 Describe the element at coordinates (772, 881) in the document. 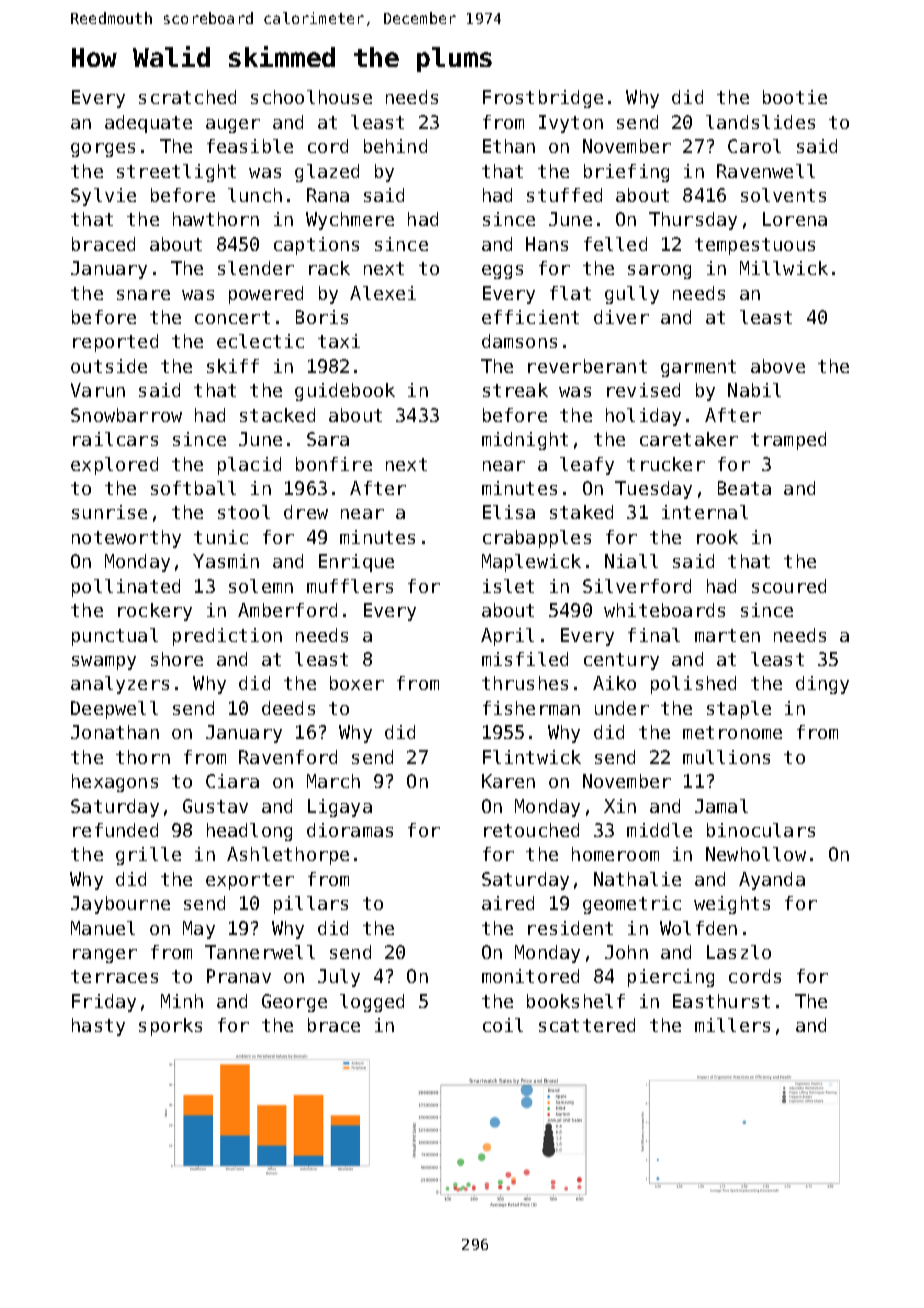

I see `Ayanda` at that location.
